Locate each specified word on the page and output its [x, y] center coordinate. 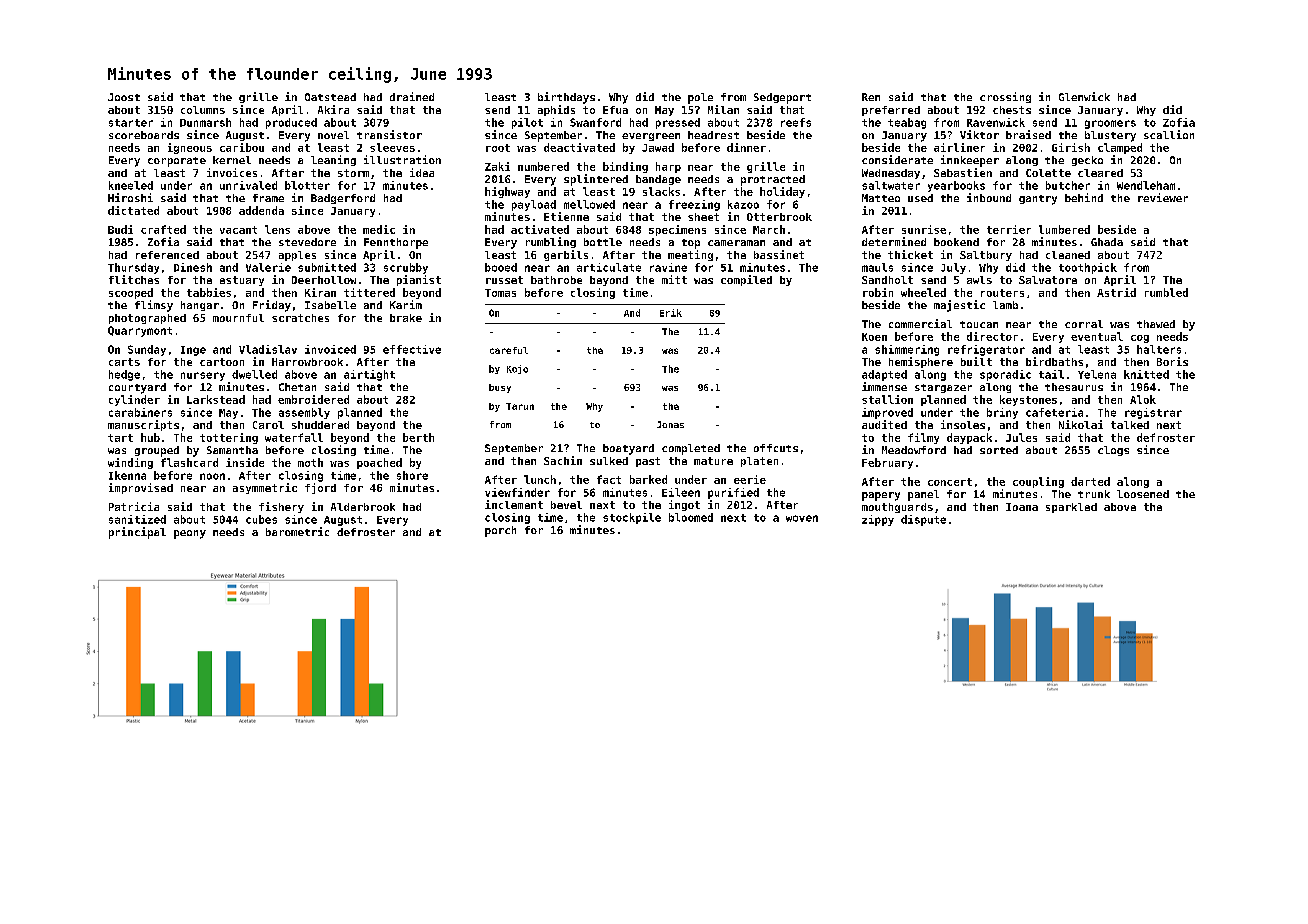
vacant [238, 230]
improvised [141, 488]
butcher [1068, 185]
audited [884, 424]
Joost [124, 97]
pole [700, 98]
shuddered [320, 425]
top [691, 244]
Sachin [563, 460]
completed [691, 449]
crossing [1005, 97]
